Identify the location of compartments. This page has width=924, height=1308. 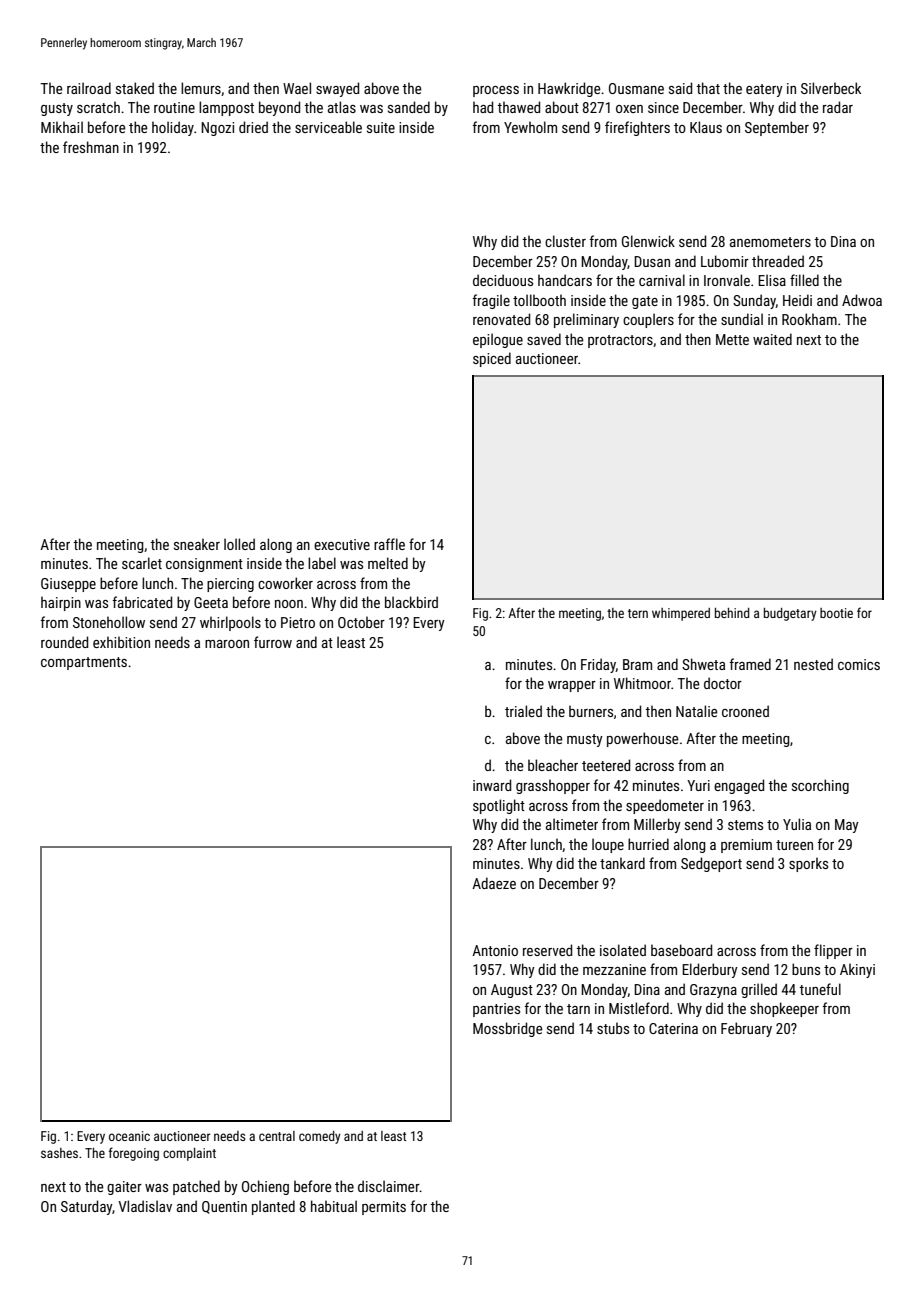
(84, 663).
